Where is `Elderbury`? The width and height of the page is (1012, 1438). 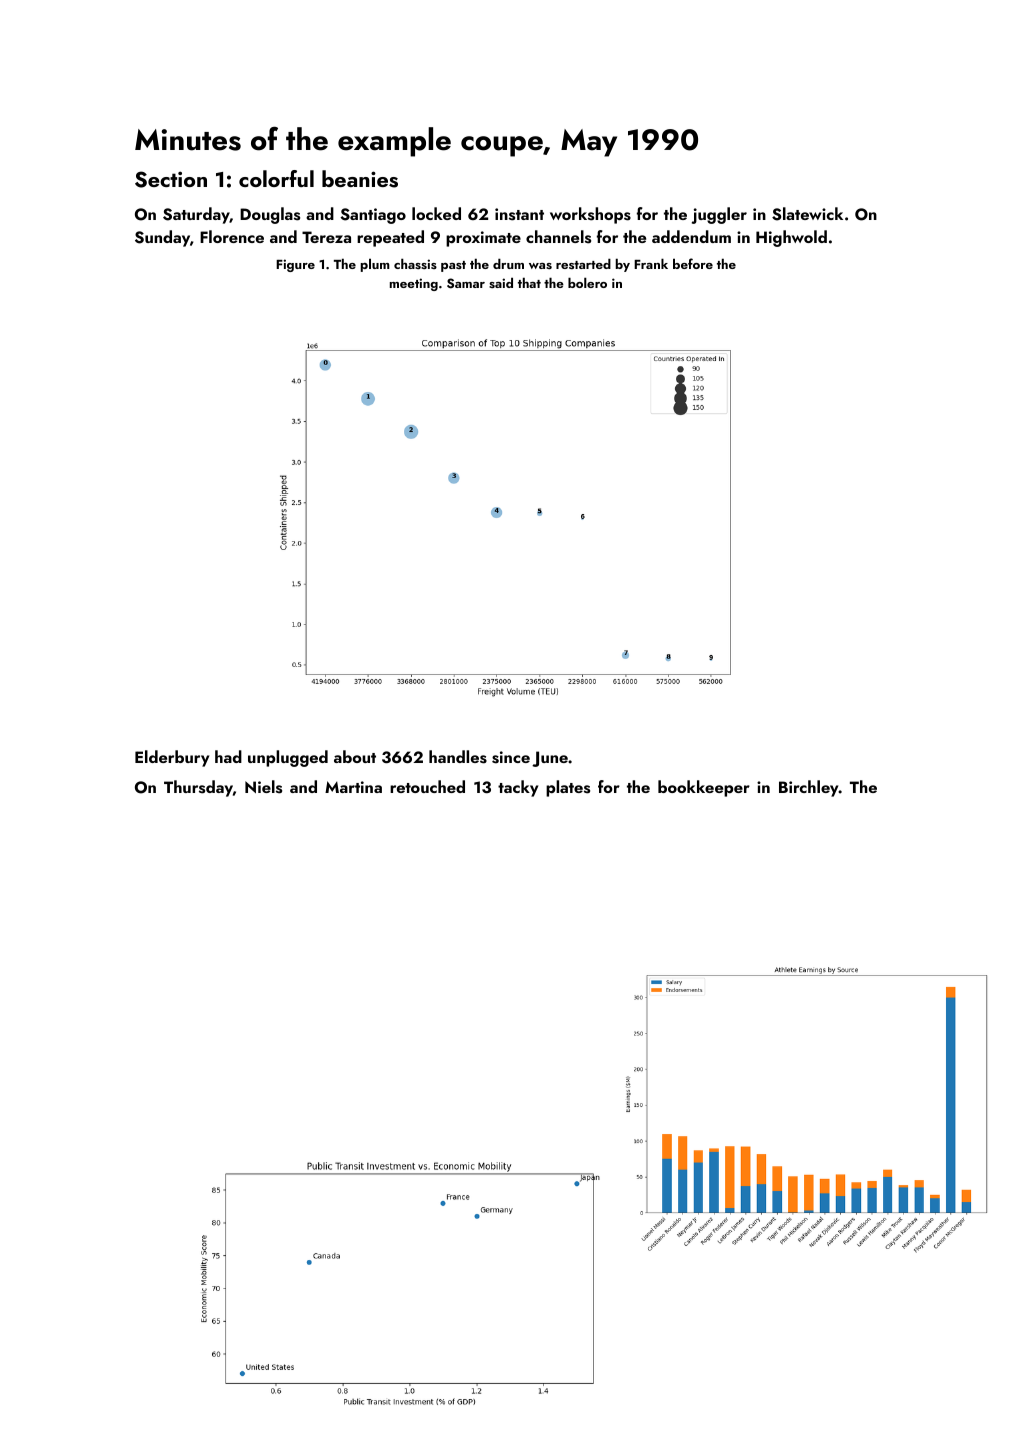 Elderbury is located at coordinates (172, 758).
